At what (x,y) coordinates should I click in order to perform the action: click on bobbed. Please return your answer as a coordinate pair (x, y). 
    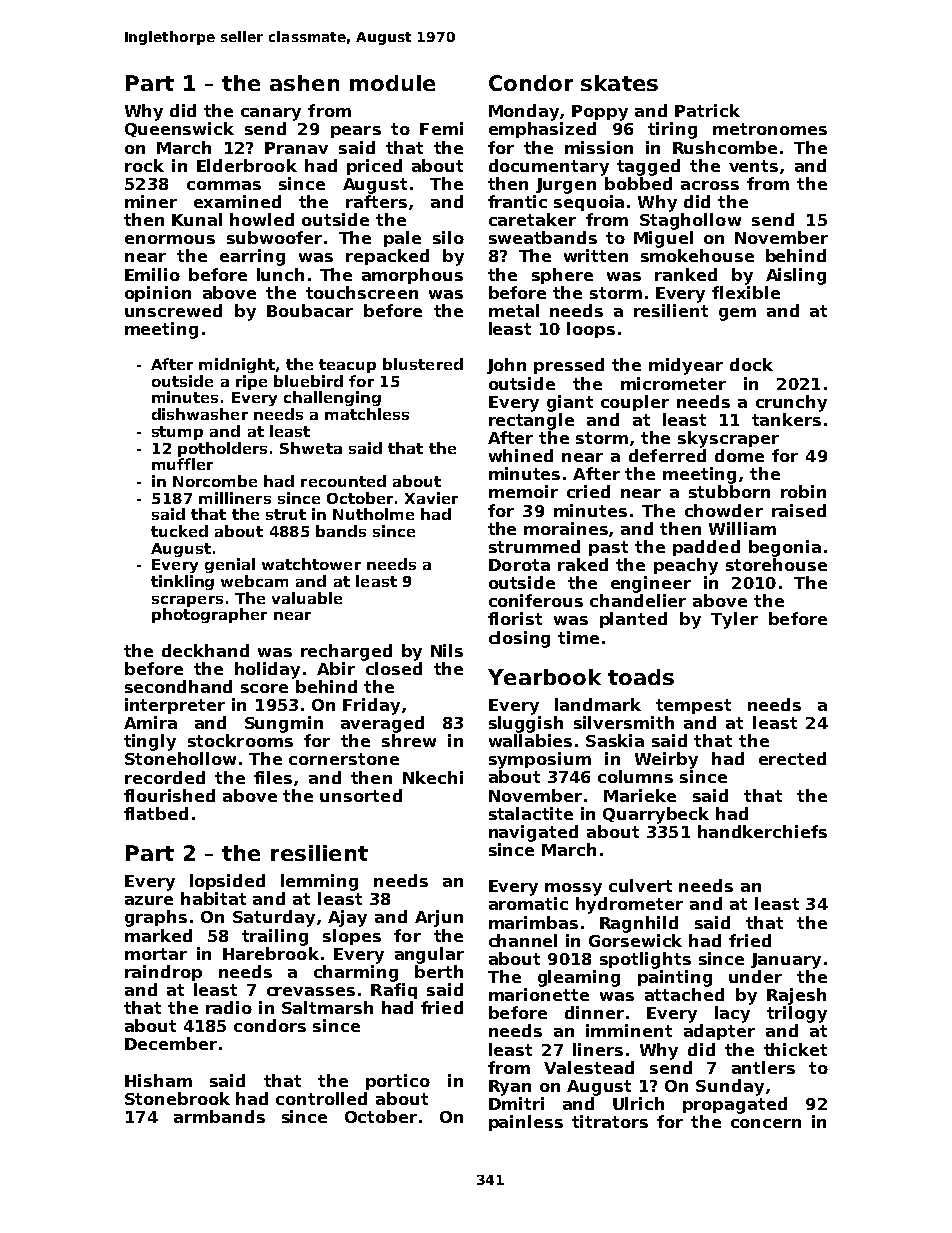
    Looking at the image, I should click on (638, 183).
